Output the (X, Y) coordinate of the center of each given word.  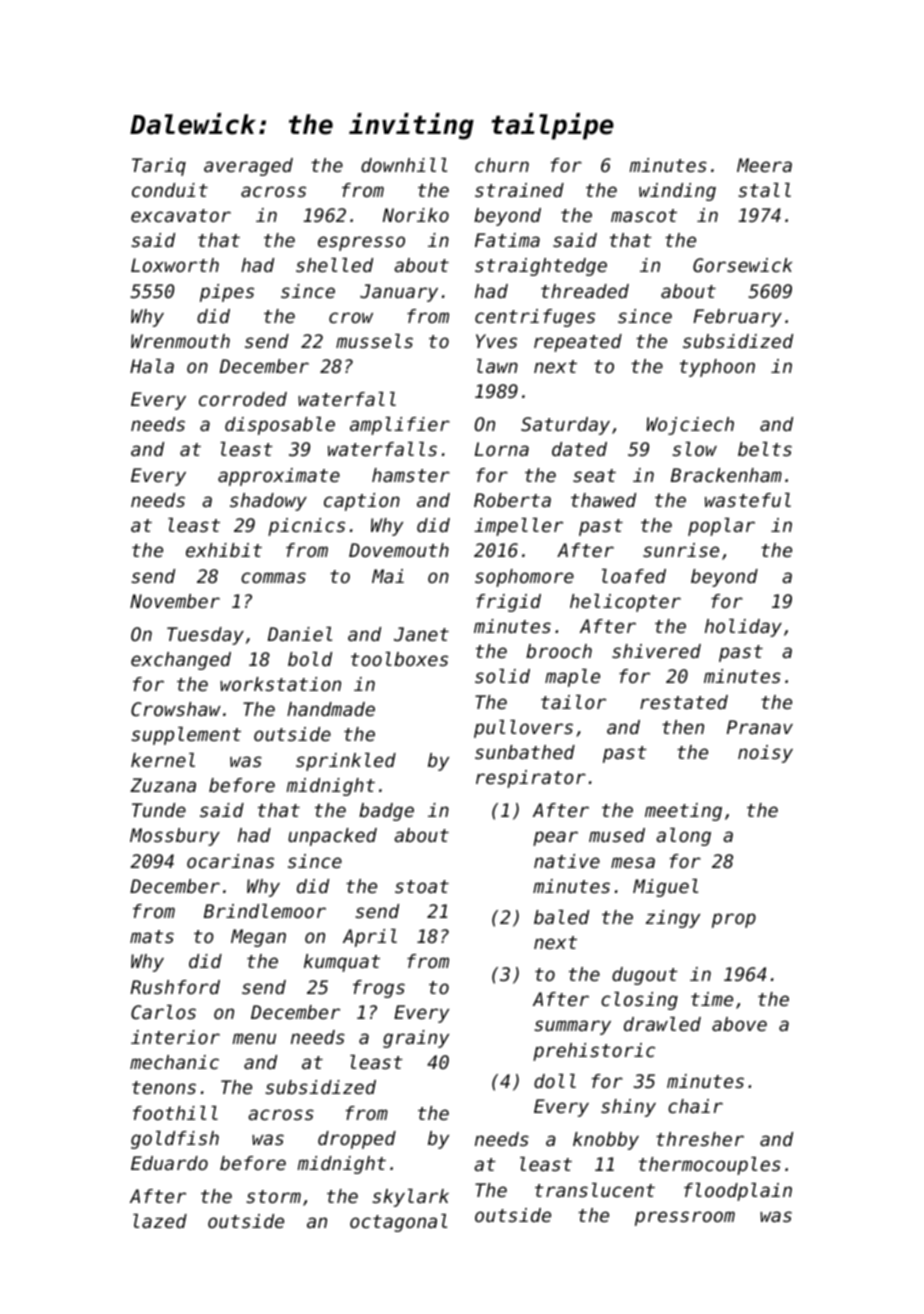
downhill (404, 165)
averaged (248, 167)
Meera (764, 165)
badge (386, 812)
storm (273, 1196)
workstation (280, 684)
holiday (743, 628)
